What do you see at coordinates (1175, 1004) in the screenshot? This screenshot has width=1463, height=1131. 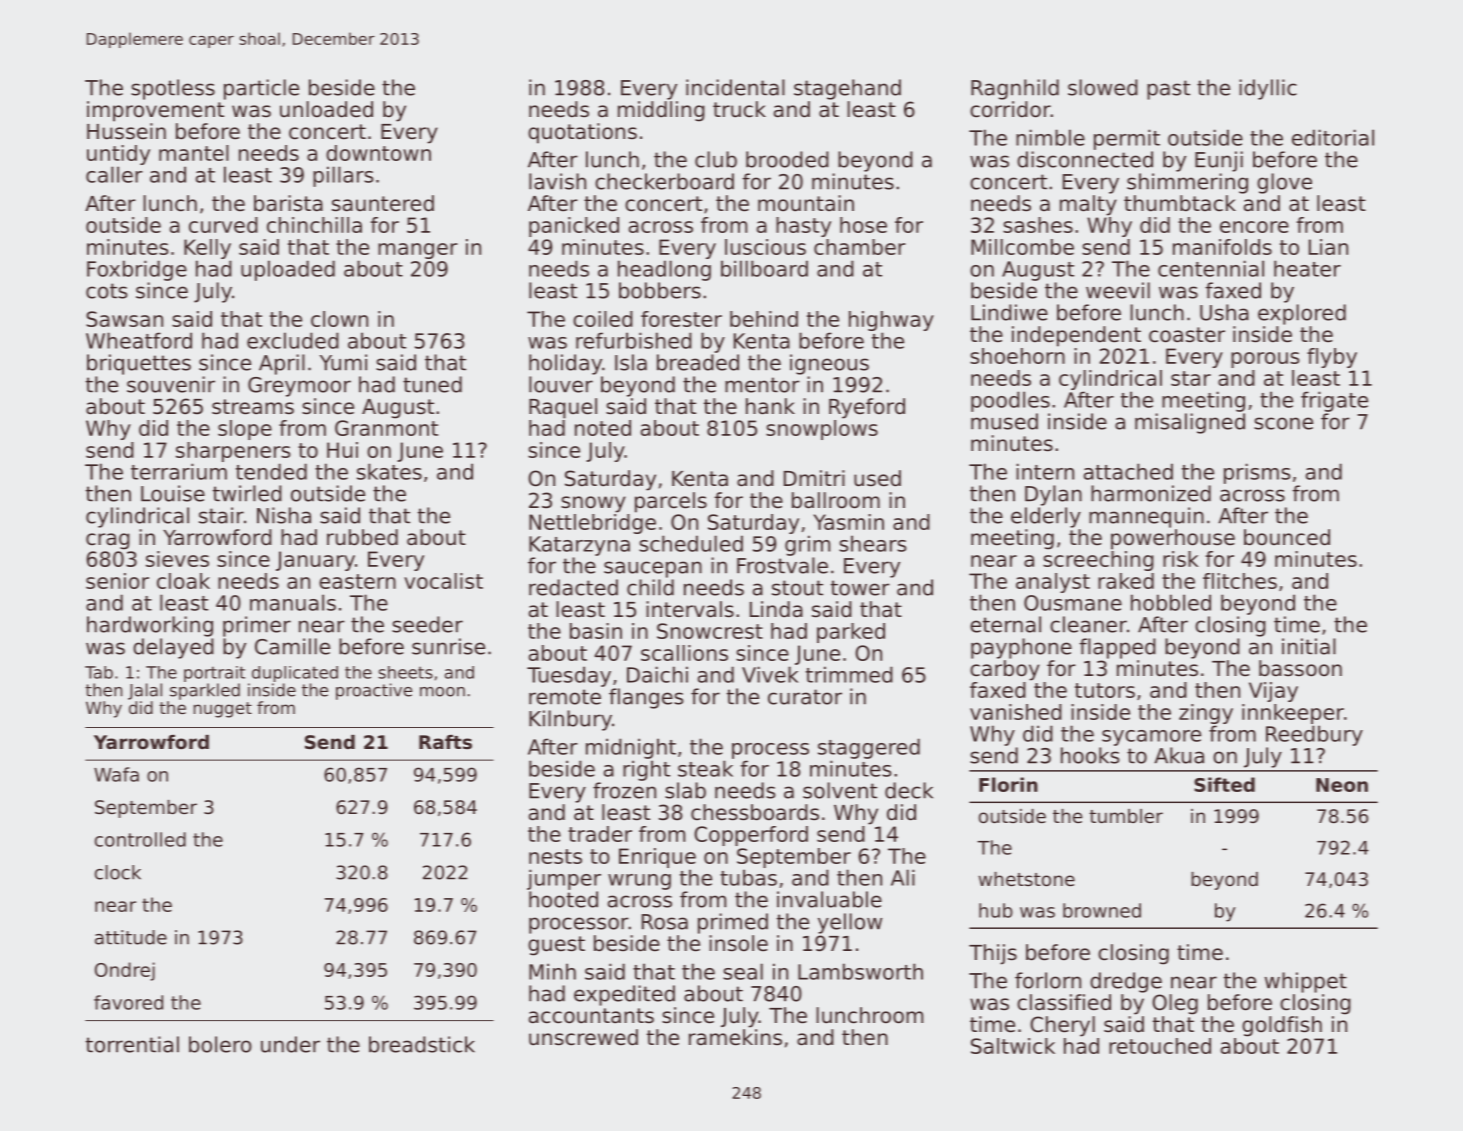 I see `Oleg` at bounding box center [1175, 1004].
